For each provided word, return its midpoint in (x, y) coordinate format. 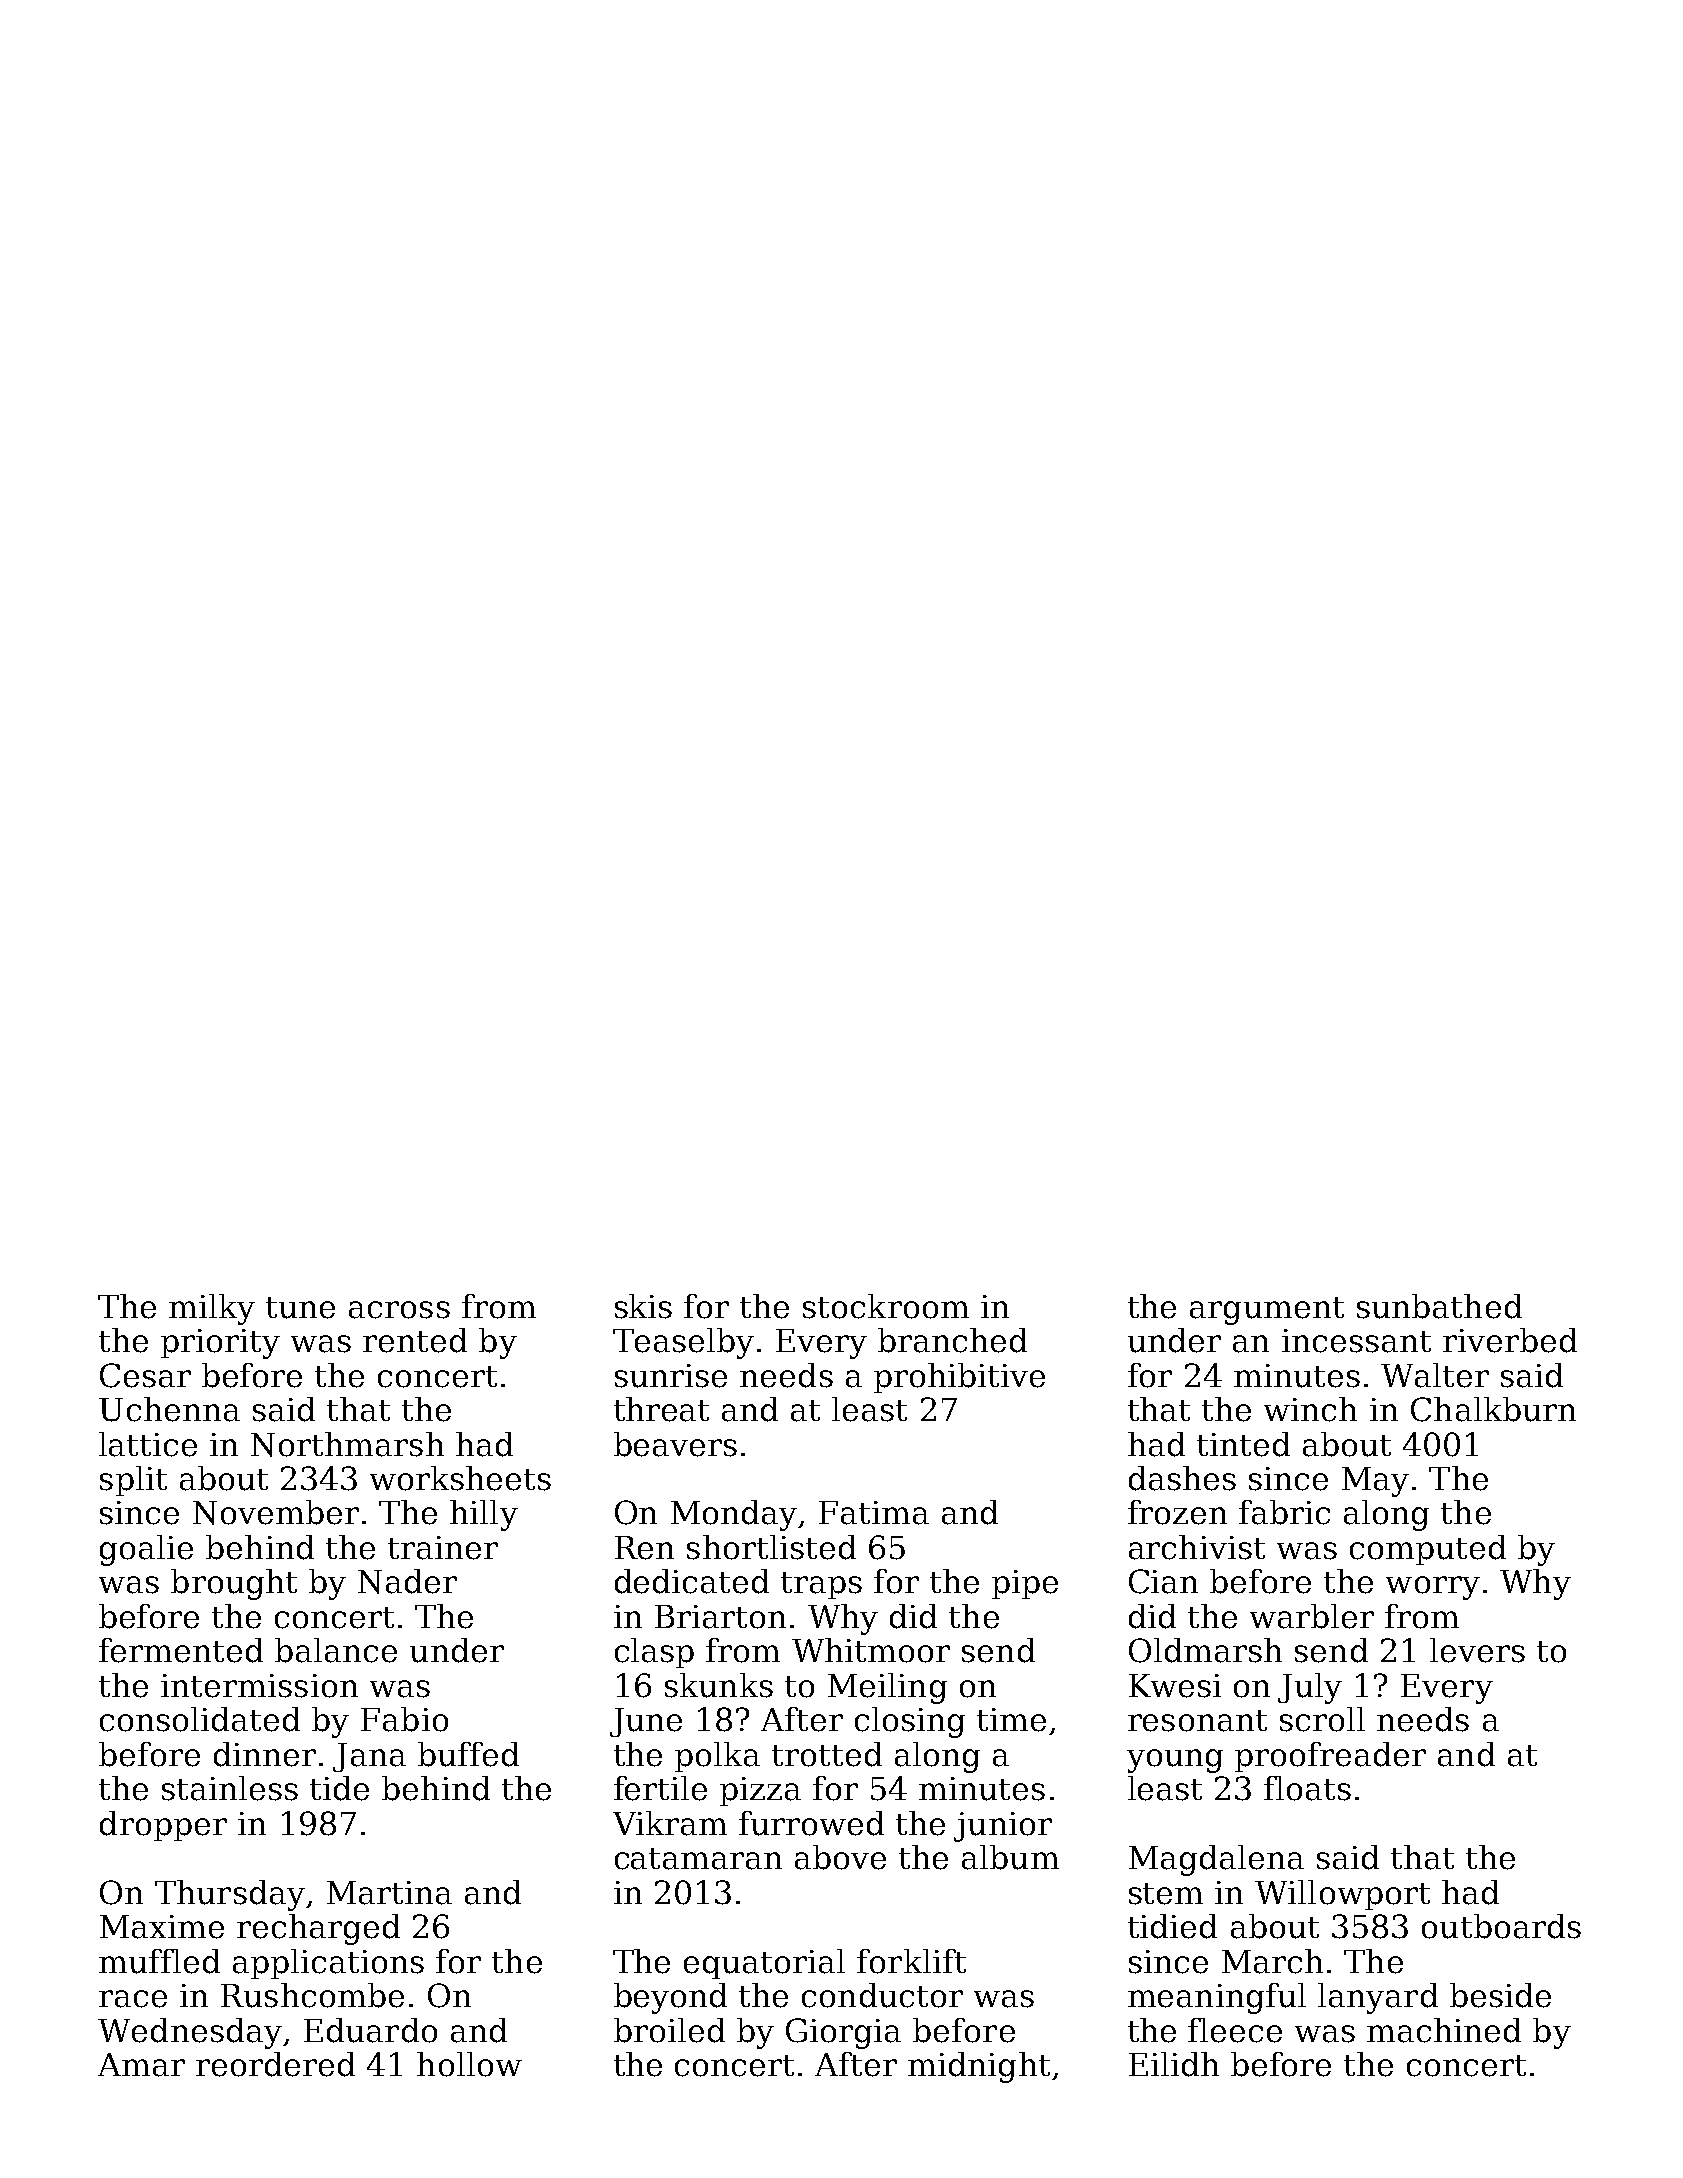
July (1310, 1688)
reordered (275, 2064)
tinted (1243, 1444)
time (1011, 1720)
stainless (230, 1788)
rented (415, 1340)
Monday (734, 1515)
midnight (979, 2067)
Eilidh (1174, 2064)
